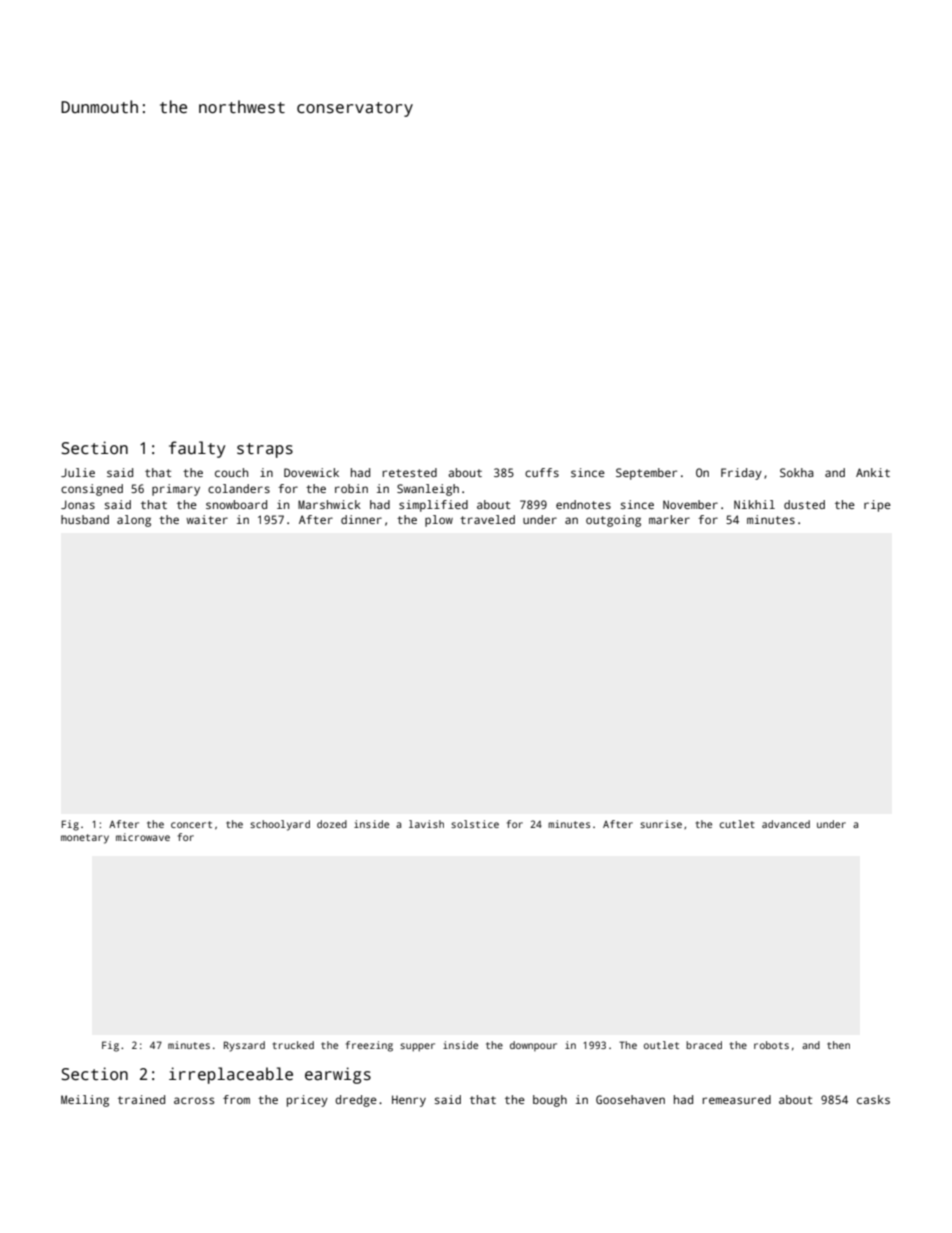 Image resolution: width=952 pixels, height=1233 pixels. Describe the element at coordinates (244, 1046) in the page. I see `Ryszard` at that location.
